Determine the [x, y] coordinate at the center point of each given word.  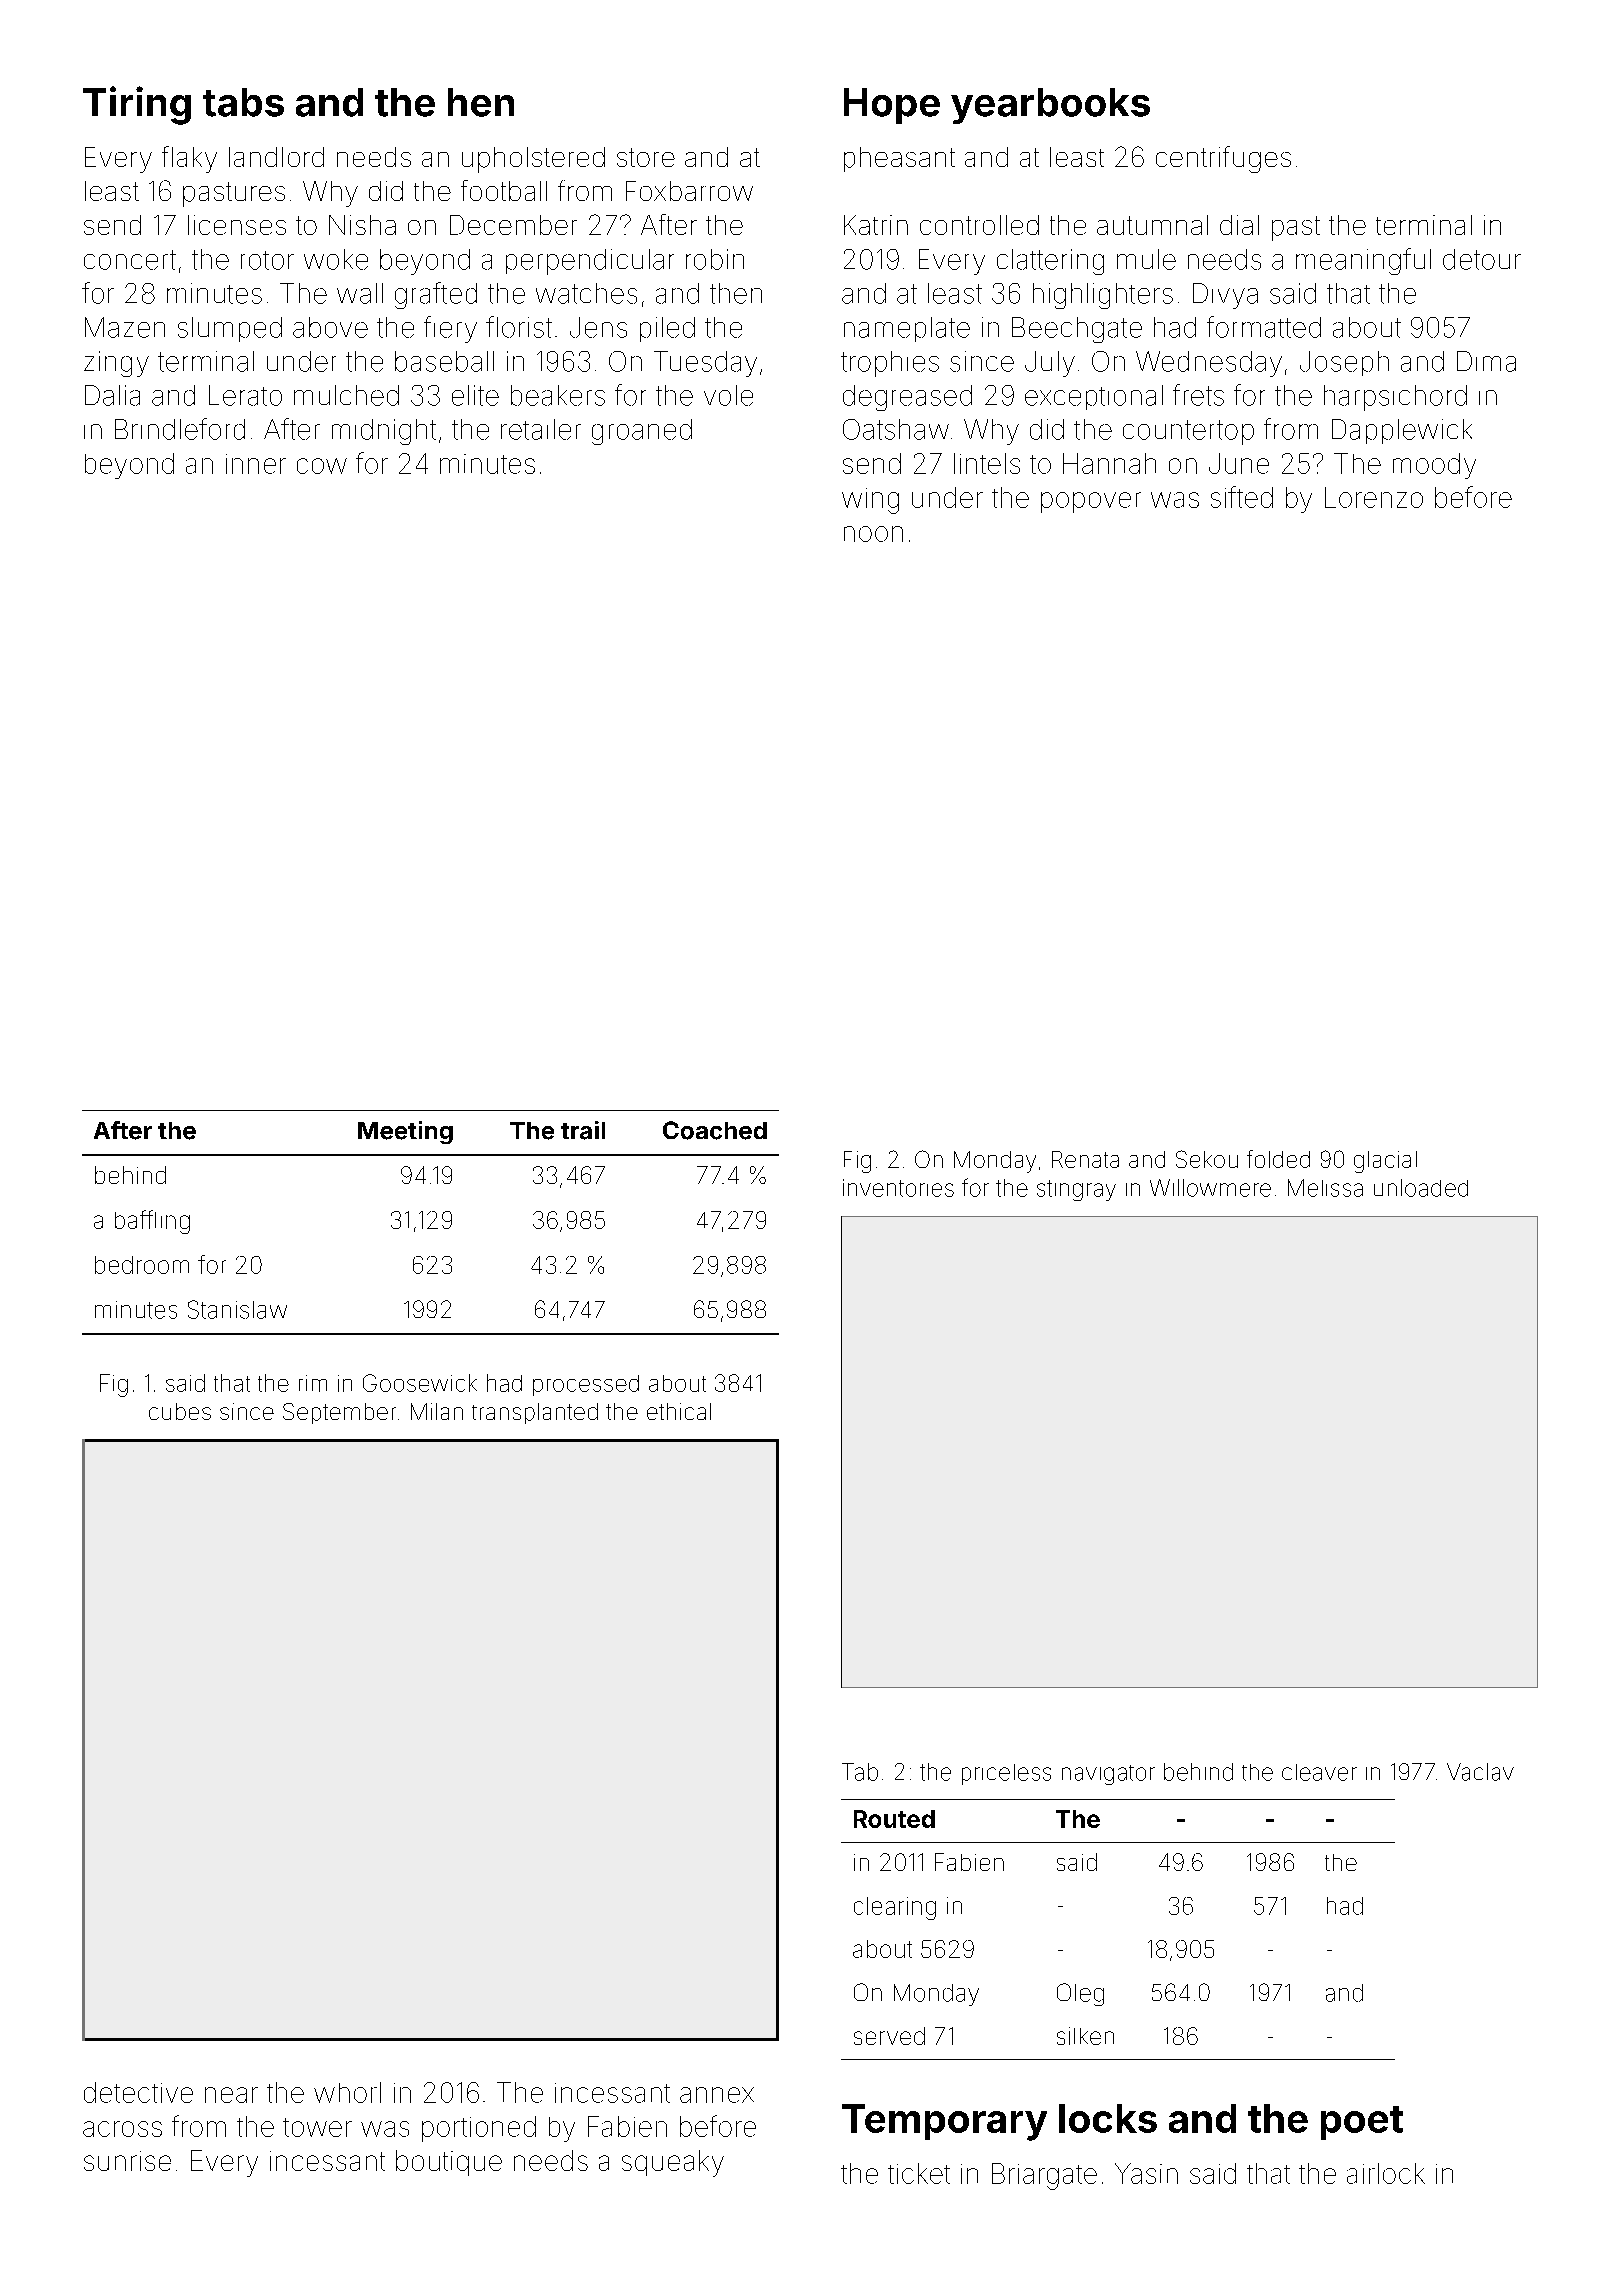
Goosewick [420, 1383]
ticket [919, 2173]
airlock [1386, 2173]
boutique [449, 2163]
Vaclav [1480, 1772]
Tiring [137, 105]
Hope [892, 106]
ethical [679, 1411]
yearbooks [1050, 106]
